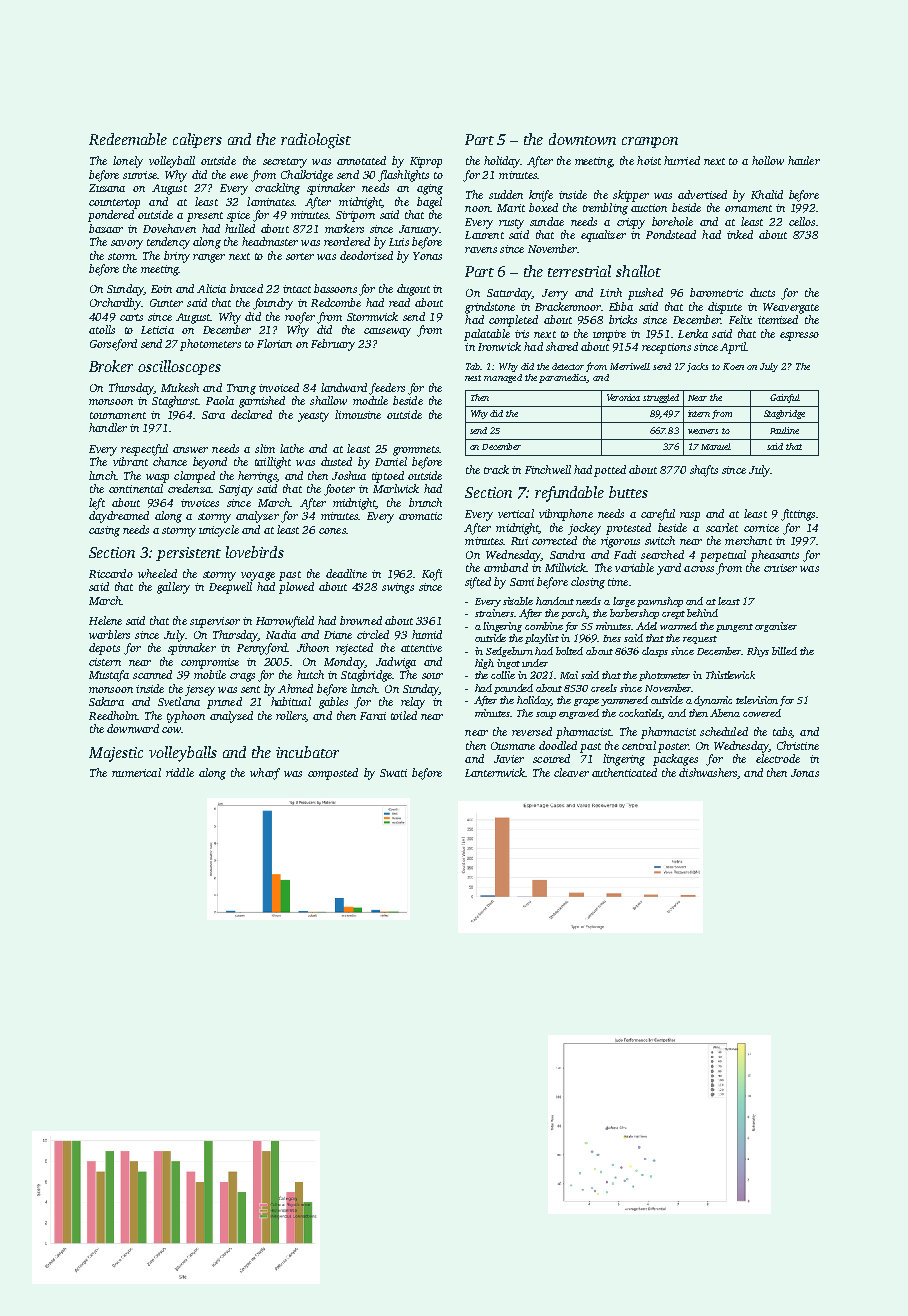  Describe the element at coordinates (133, 728) in the page. I see `downward` at that location.
